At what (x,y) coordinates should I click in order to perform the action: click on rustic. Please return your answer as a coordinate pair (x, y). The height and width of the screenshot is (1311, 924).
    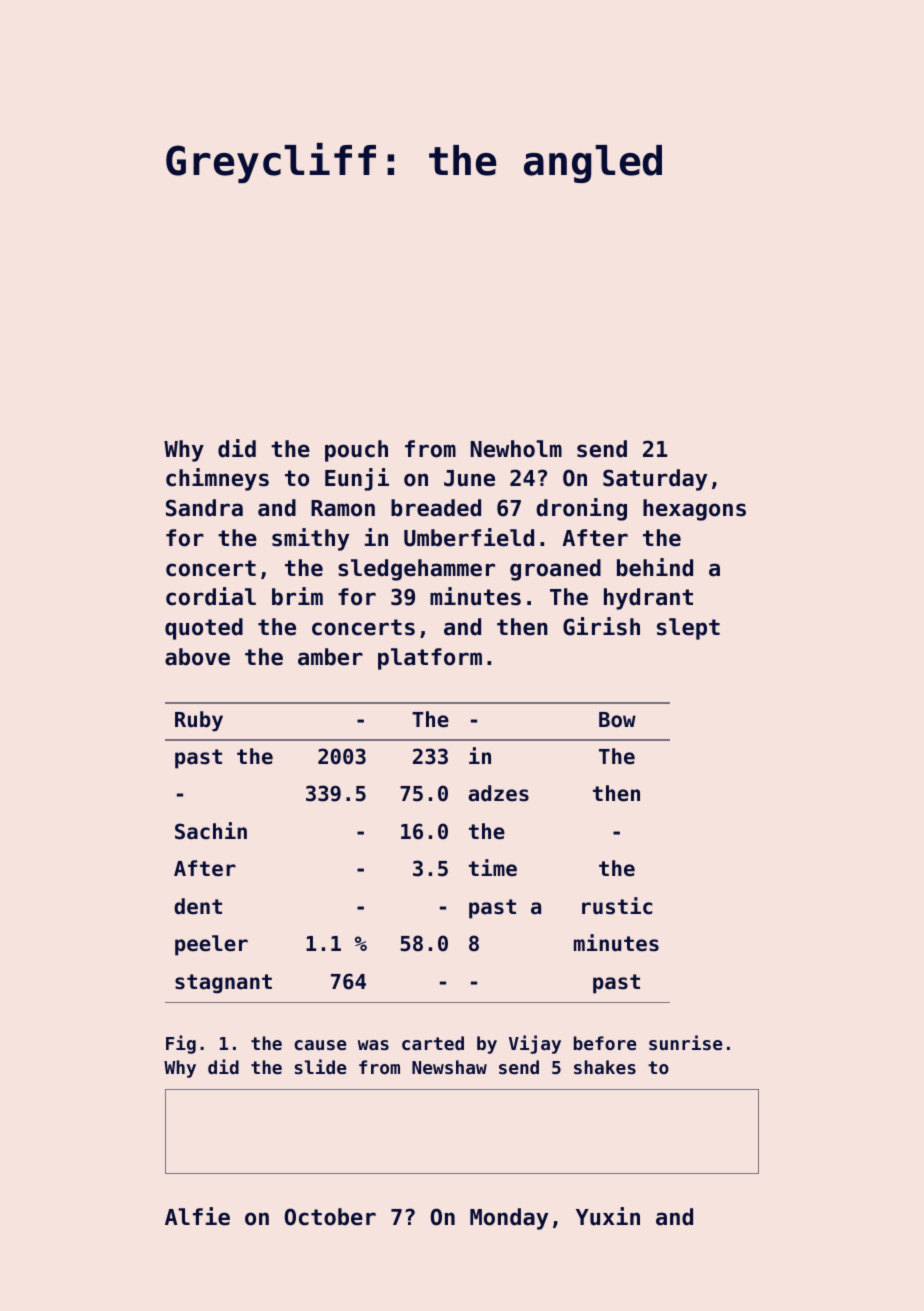
    Looking at the image, I should click on (617, 906).
